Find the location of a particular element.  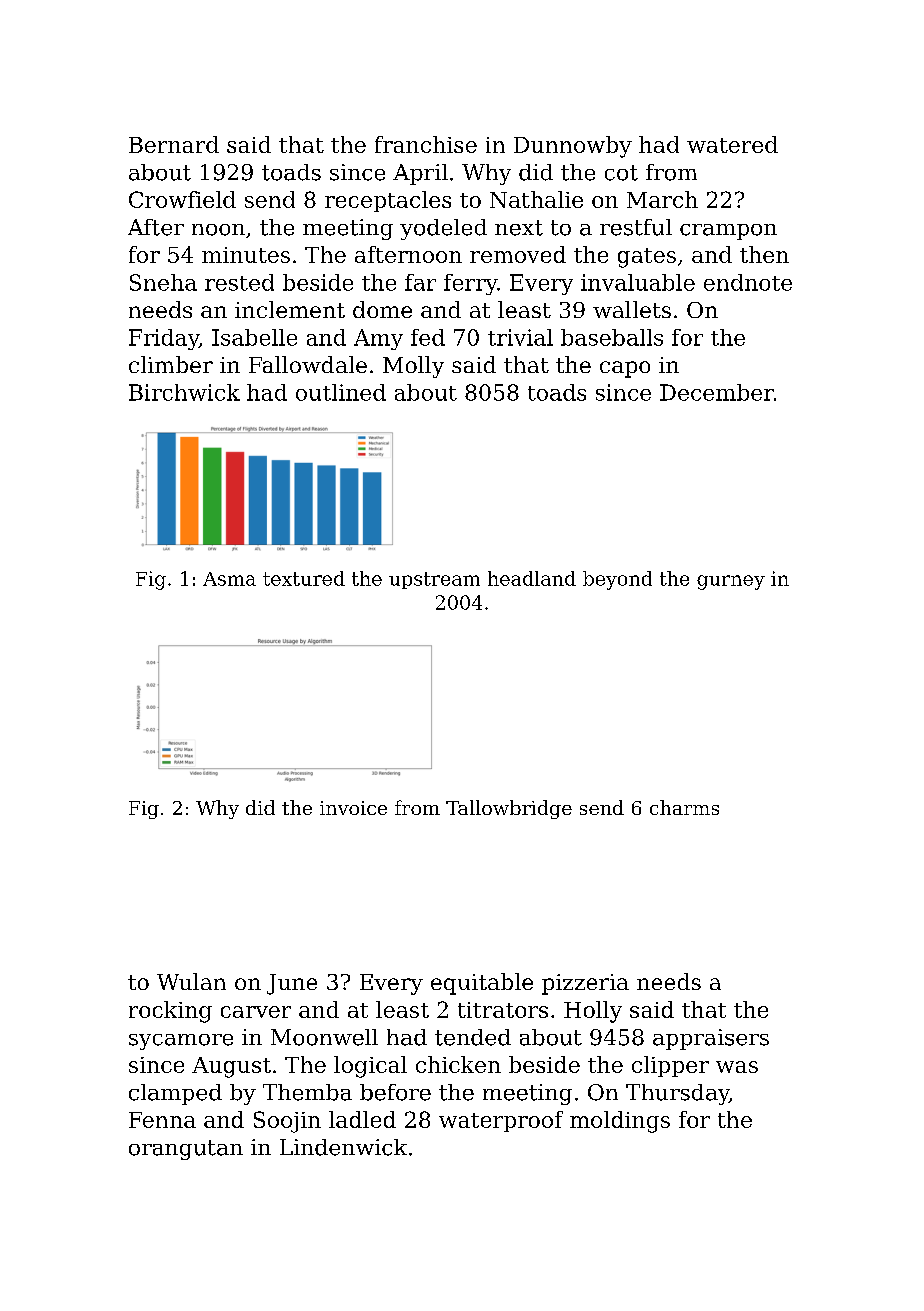

outlined is located at coordinates (341, 392).
